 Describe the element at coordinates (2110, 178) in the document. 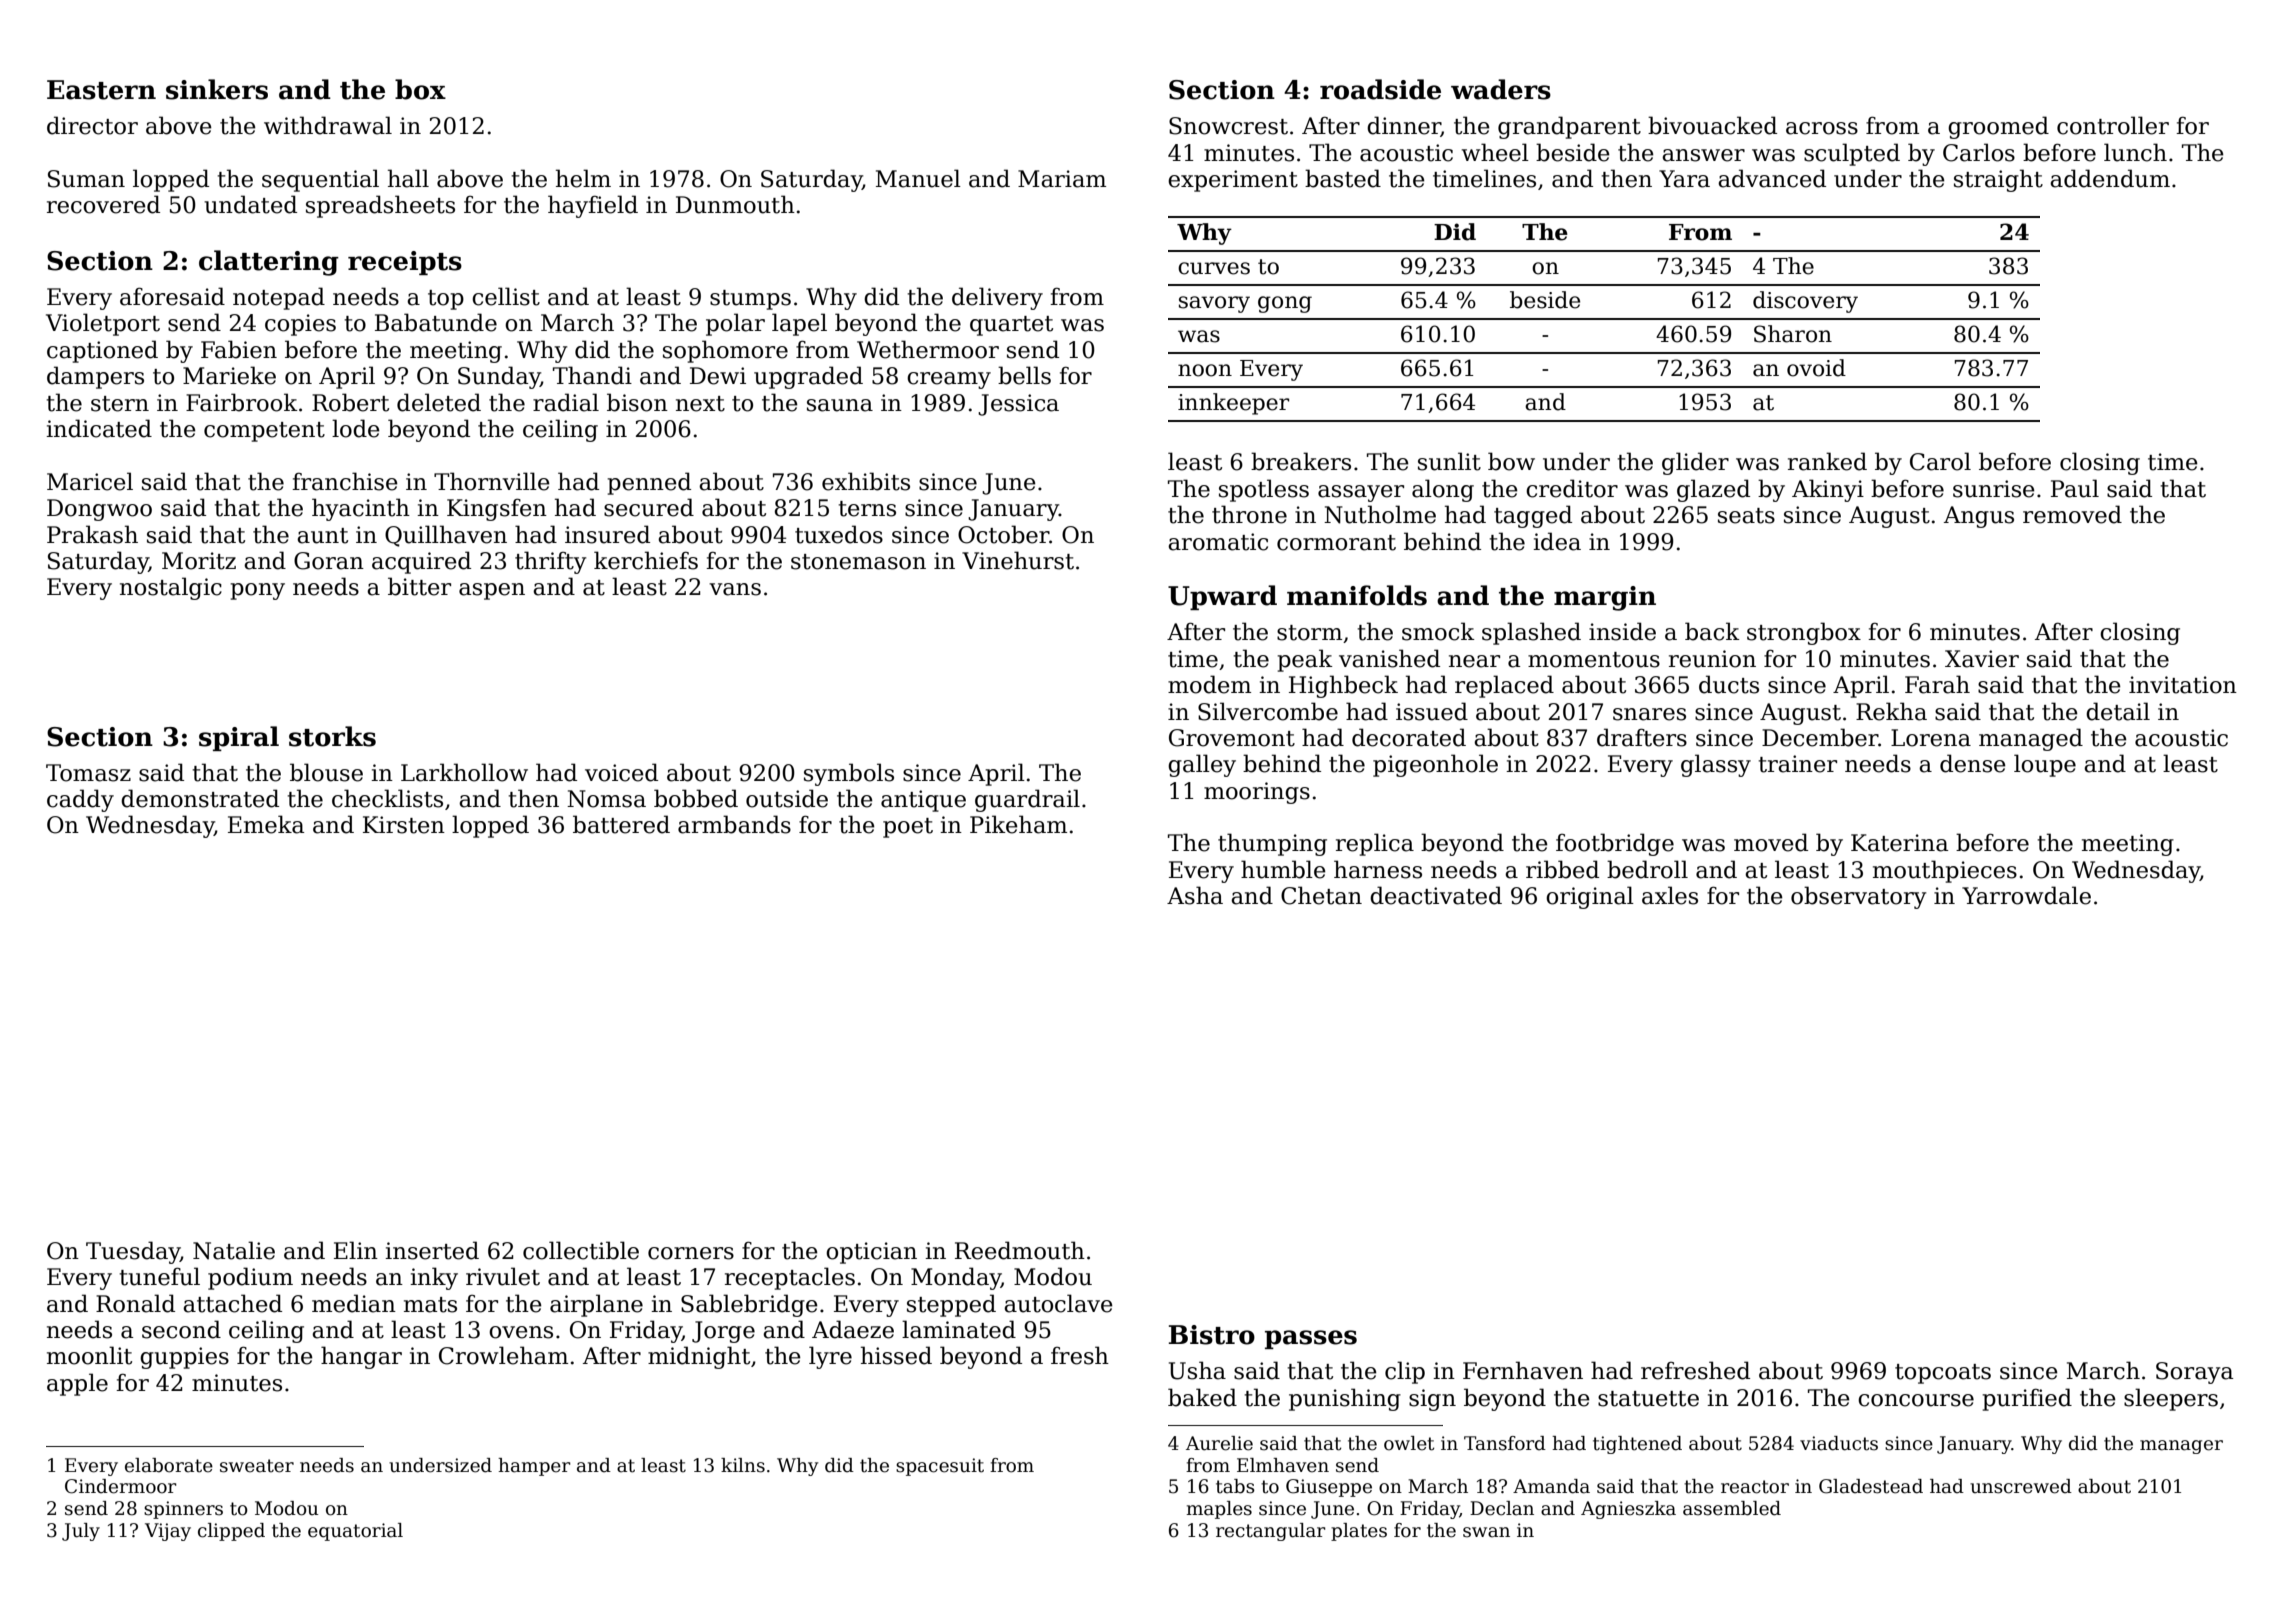

I see `addendum` at that location.
